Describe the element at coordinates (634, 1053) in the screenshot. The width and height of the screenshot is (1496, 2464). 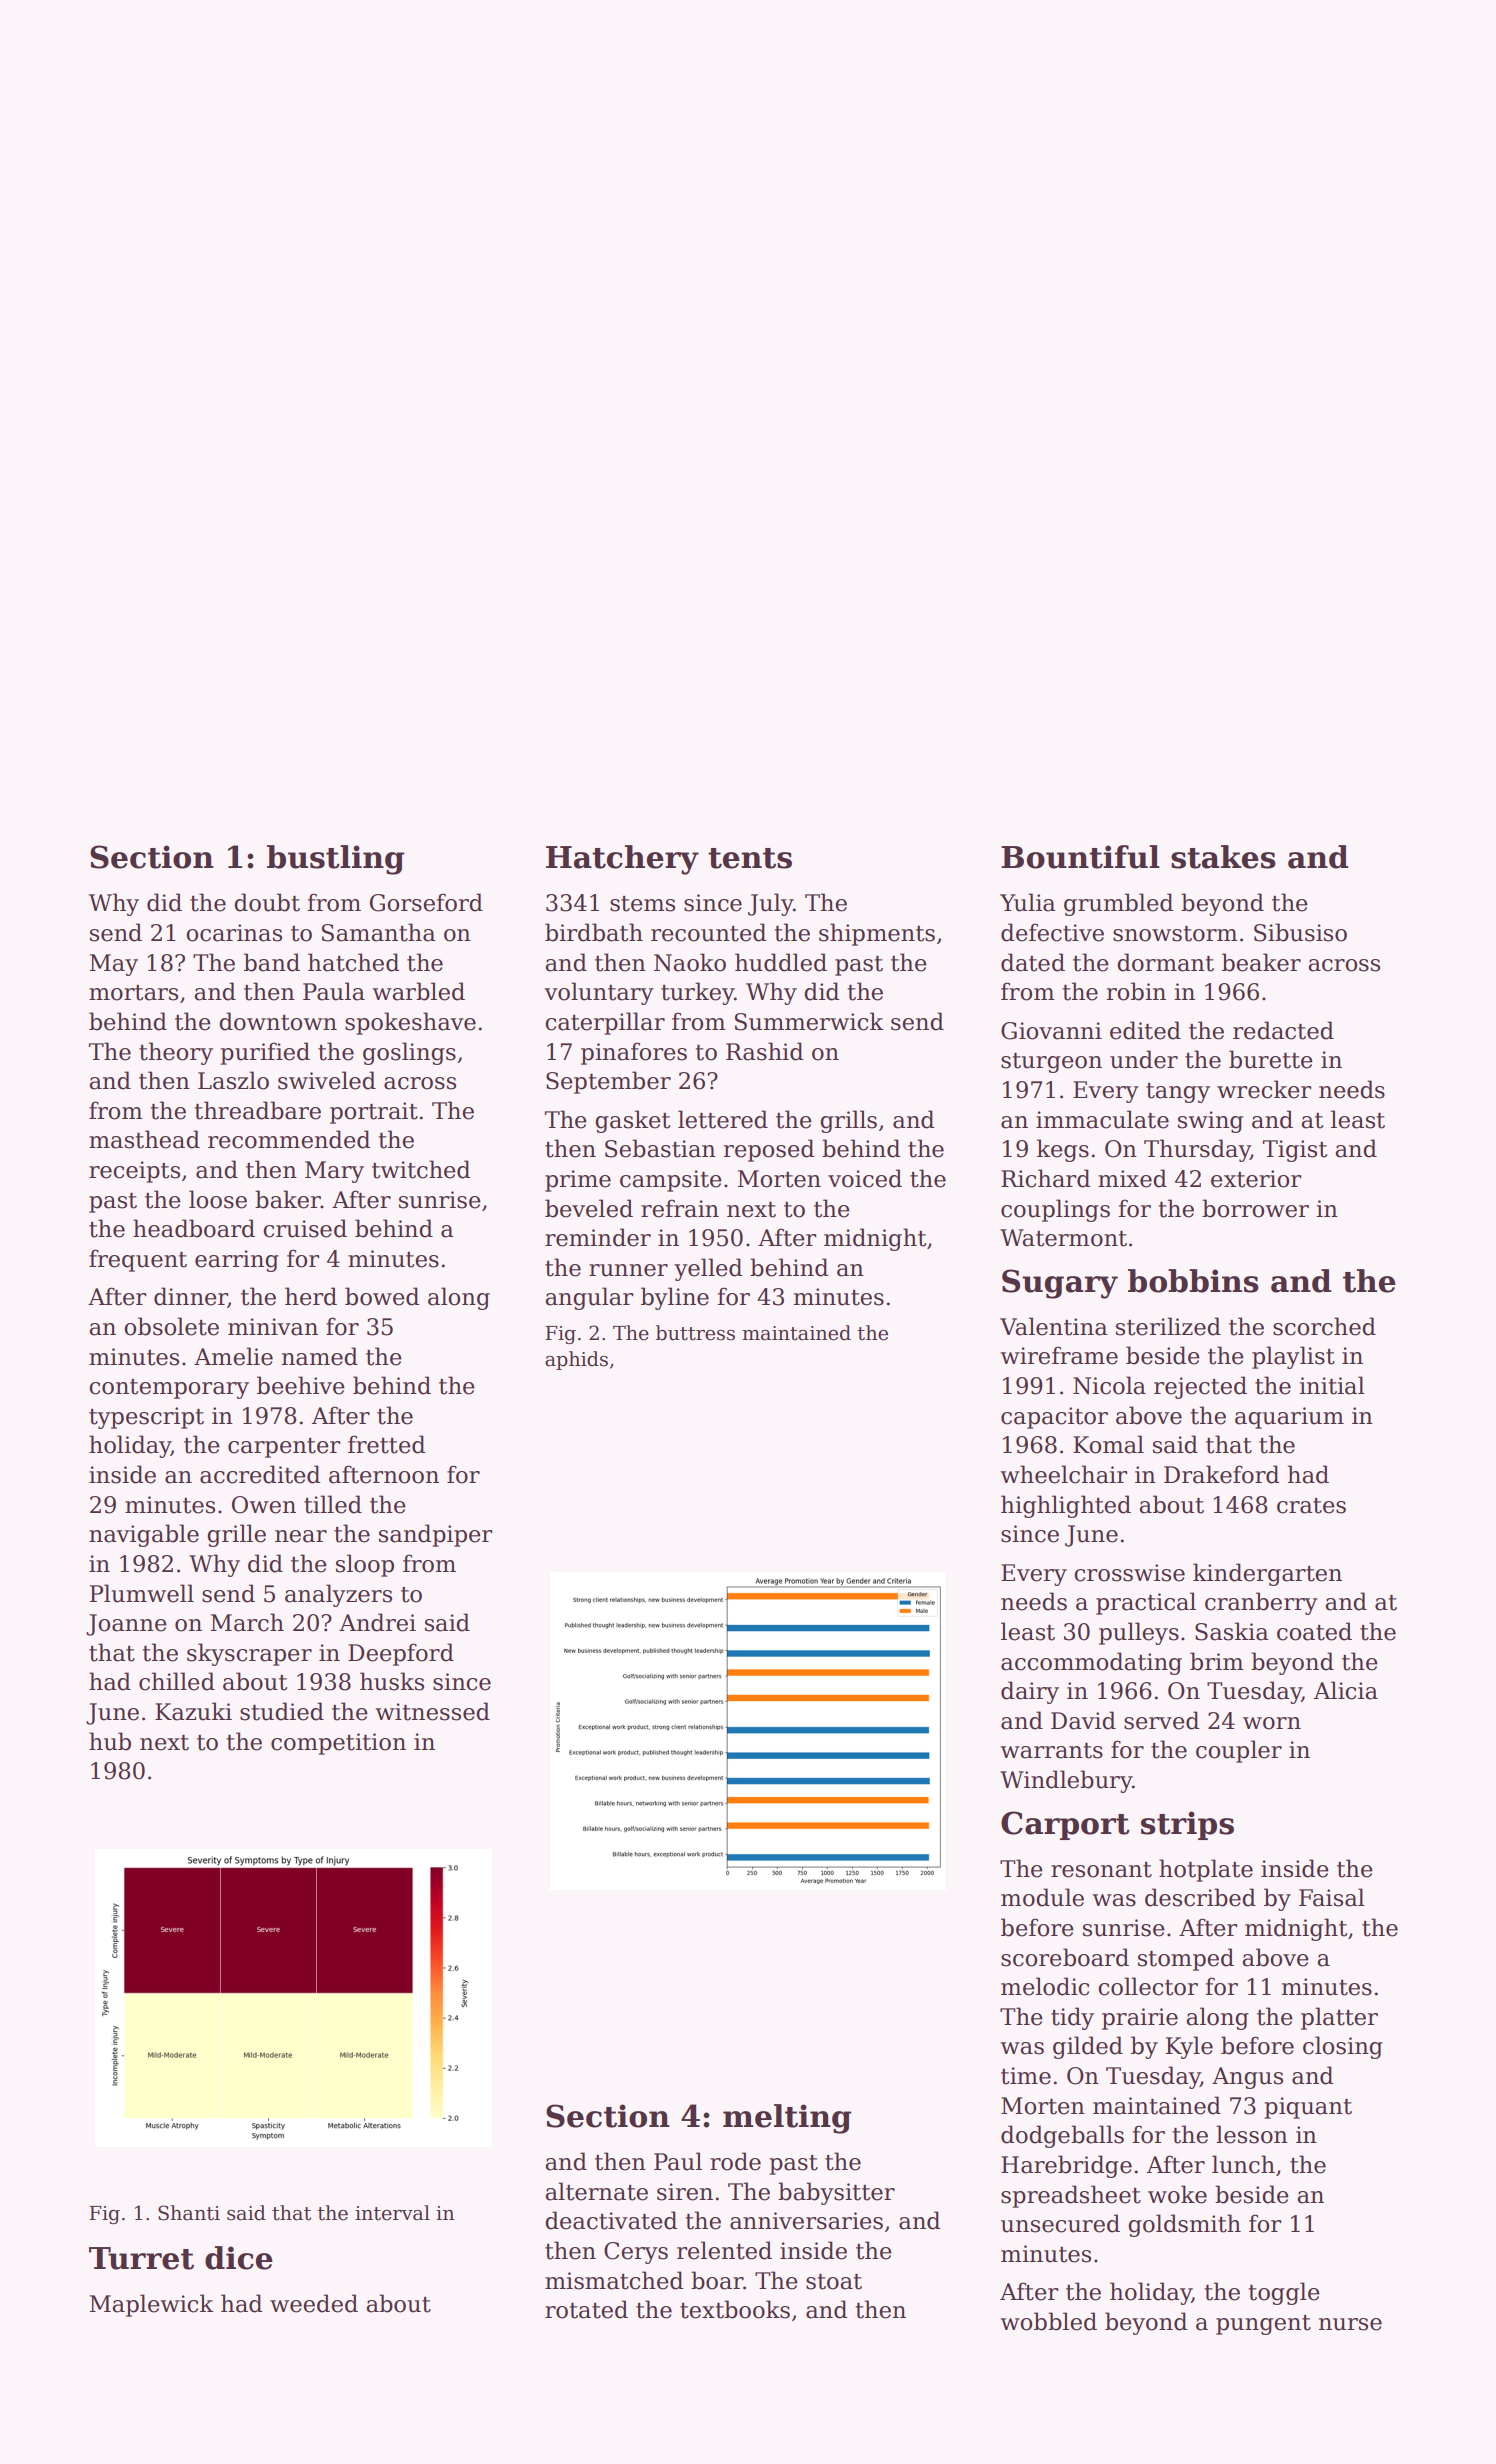
I see `pinafores` at that location.
